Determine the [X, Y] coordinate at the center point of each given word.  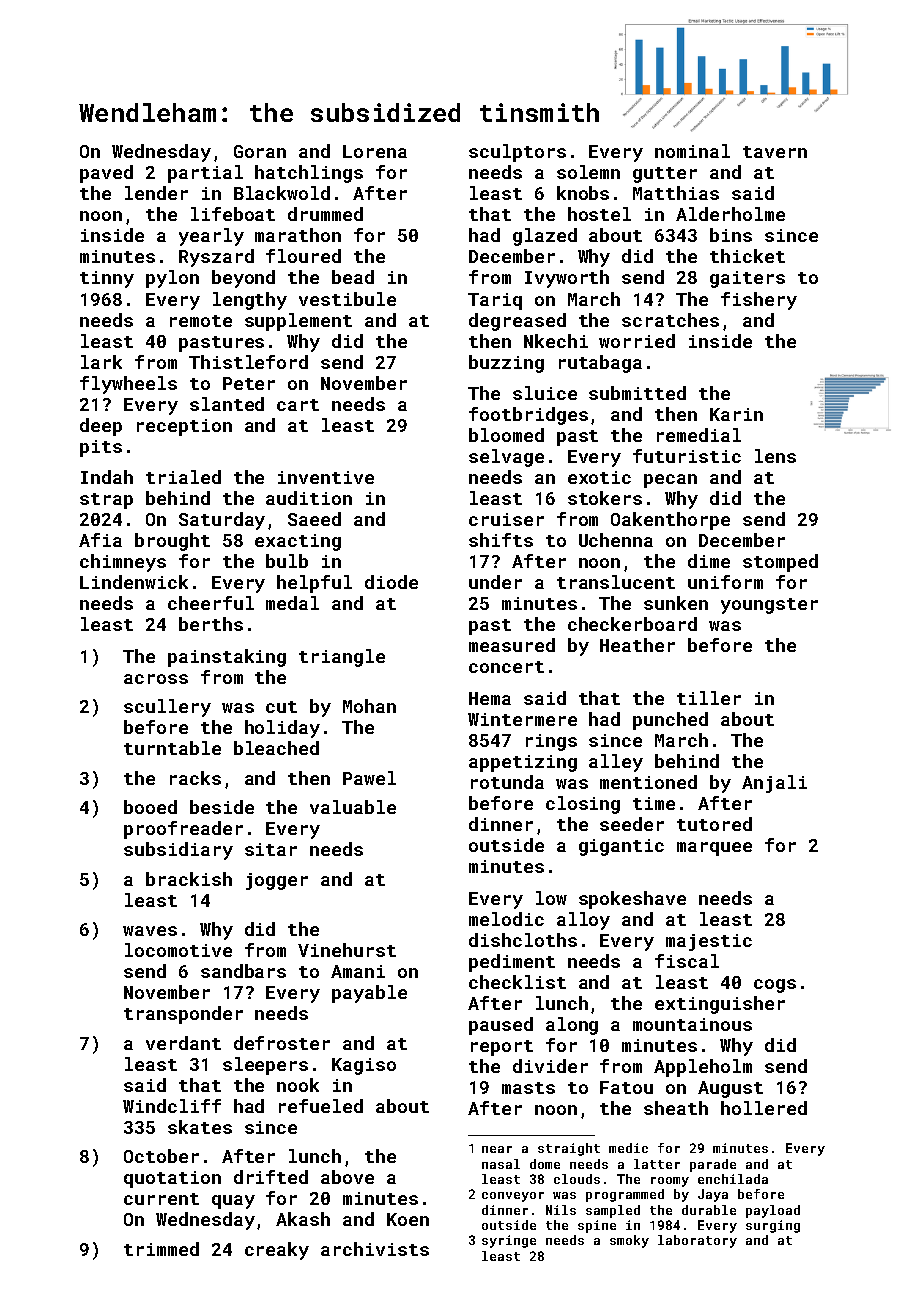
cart [298, 405]
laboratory [697, 1241]
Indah [107, 477]
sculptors [517, 153]
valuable [353, 807]
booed [150, 807]
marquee [714, 849]
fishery [759, 301]
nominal [692, 151]
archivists [375, 1249]
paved [106, 174]
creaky [277, 1251]
